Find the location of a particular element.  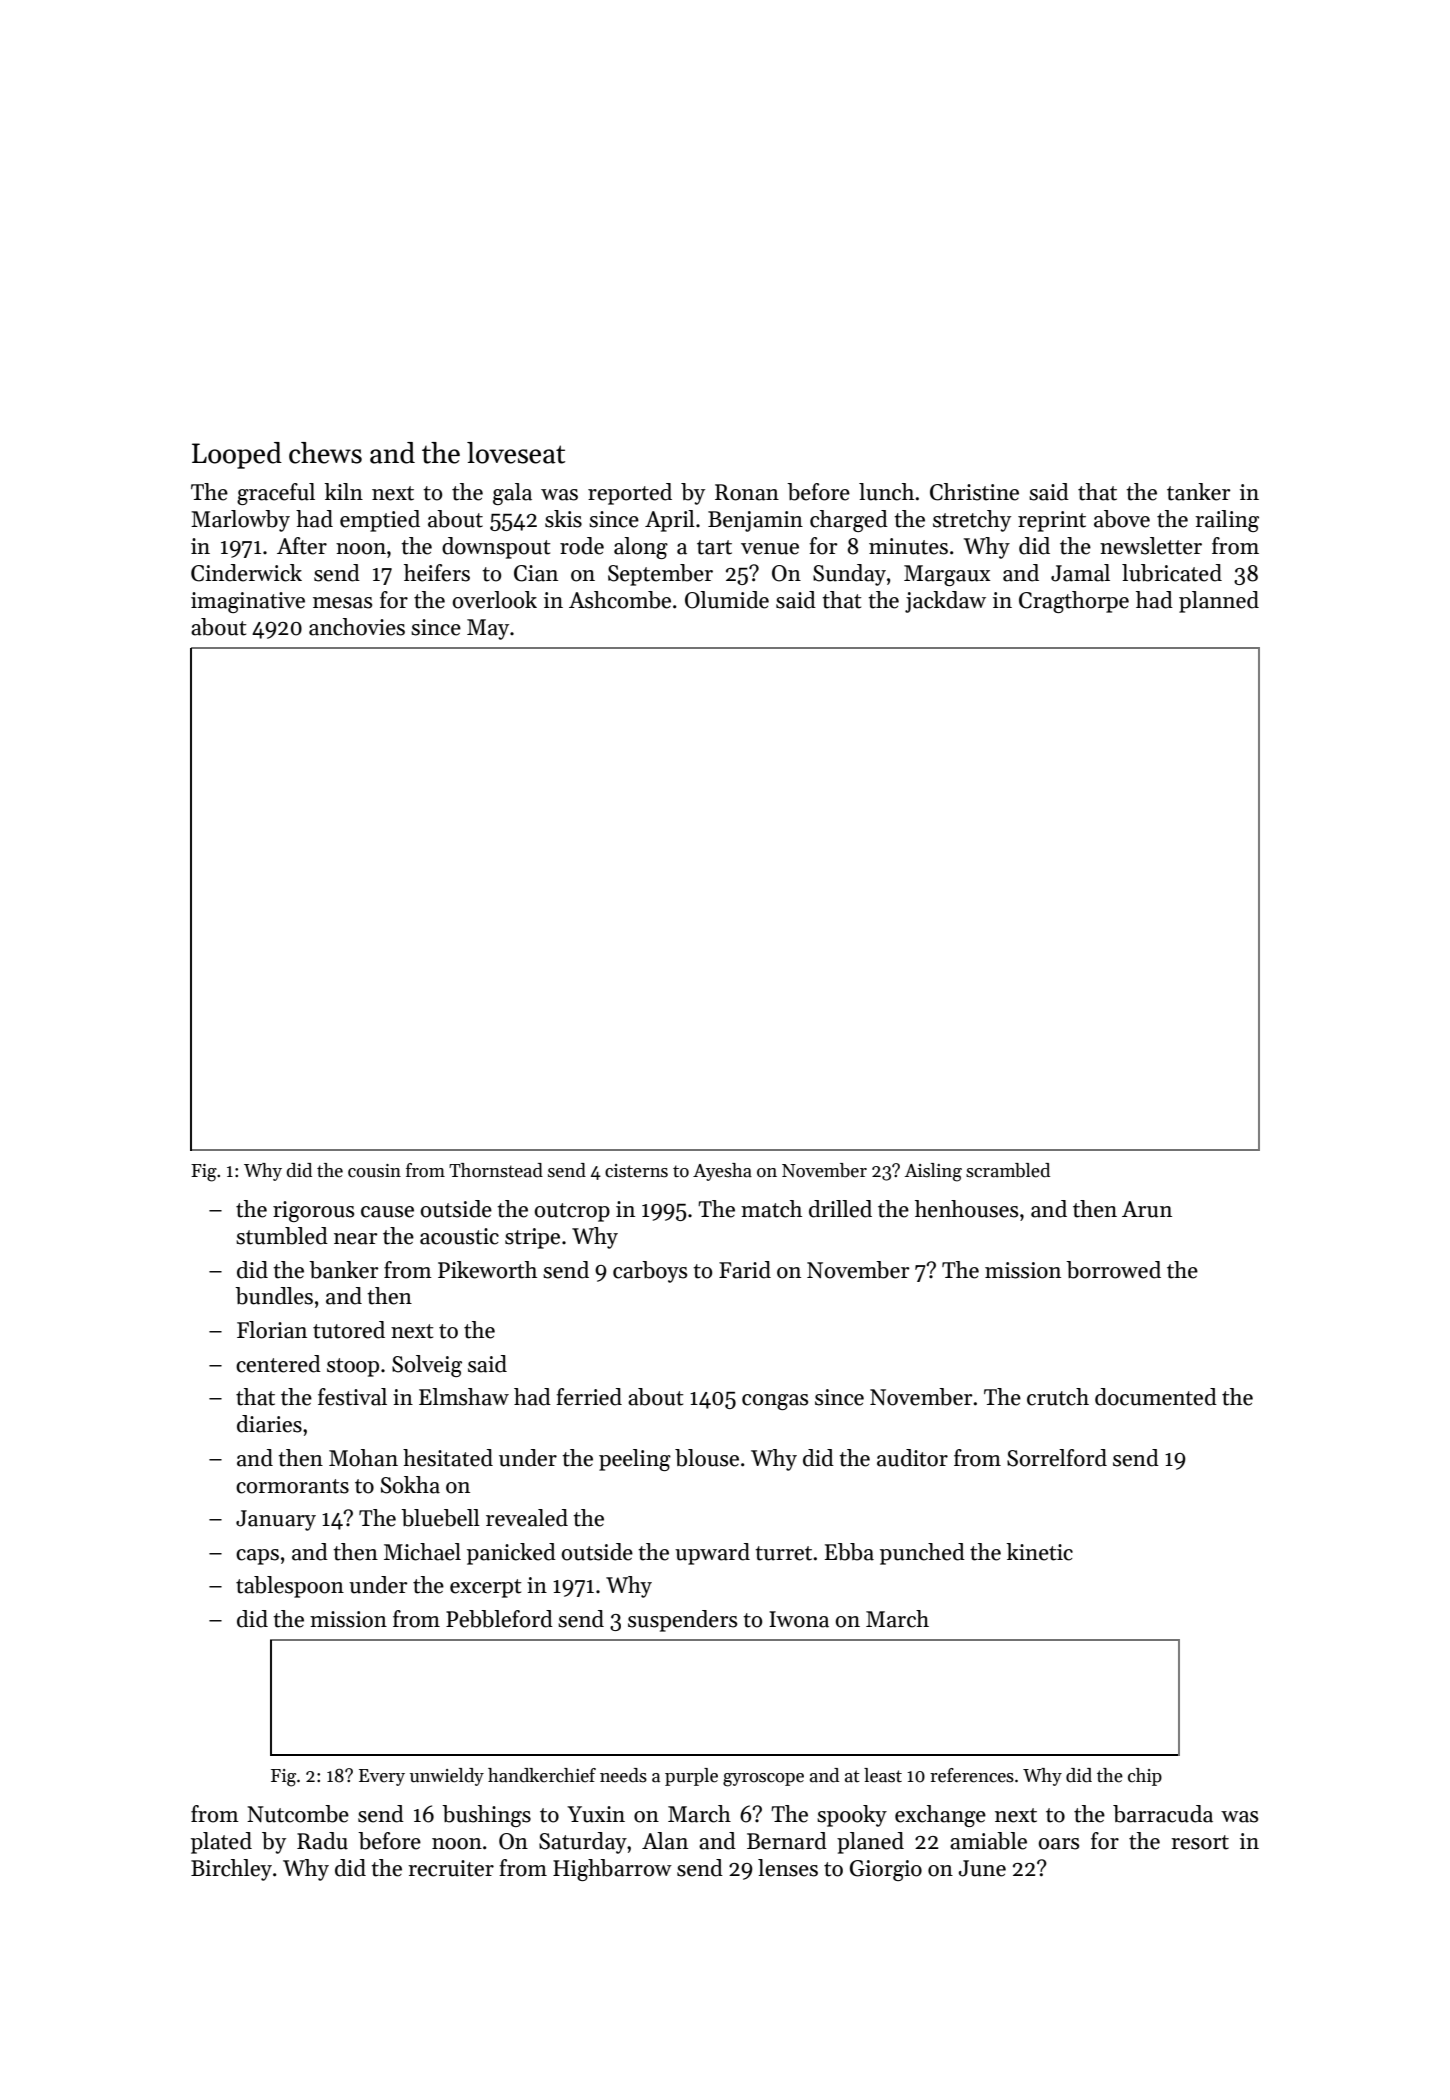

tanker is located at coordinates (1199, 492).
